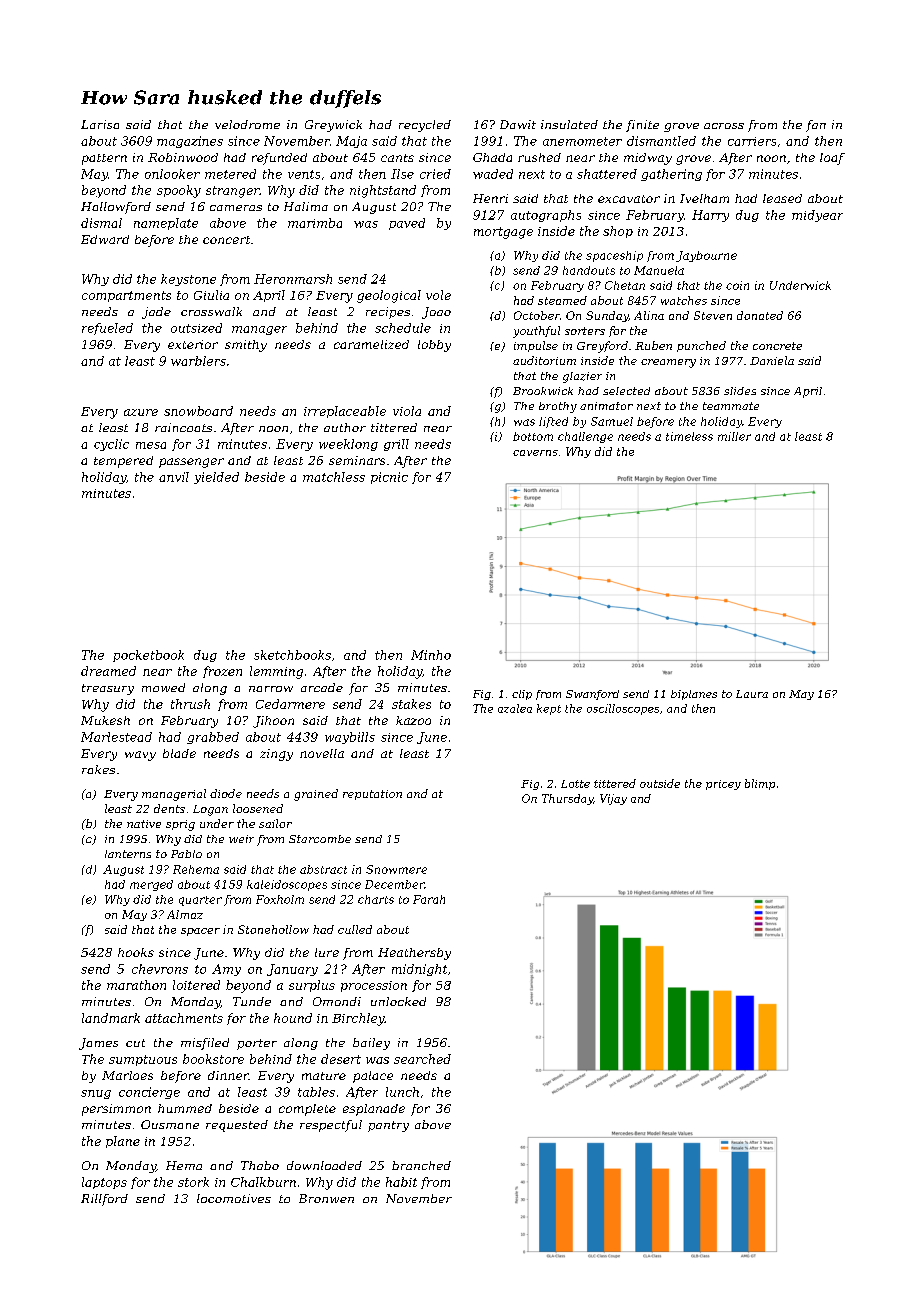  What do you see at coordinates (374, 986) in the page?
I see `procession` at bounding box center [374, 986].
